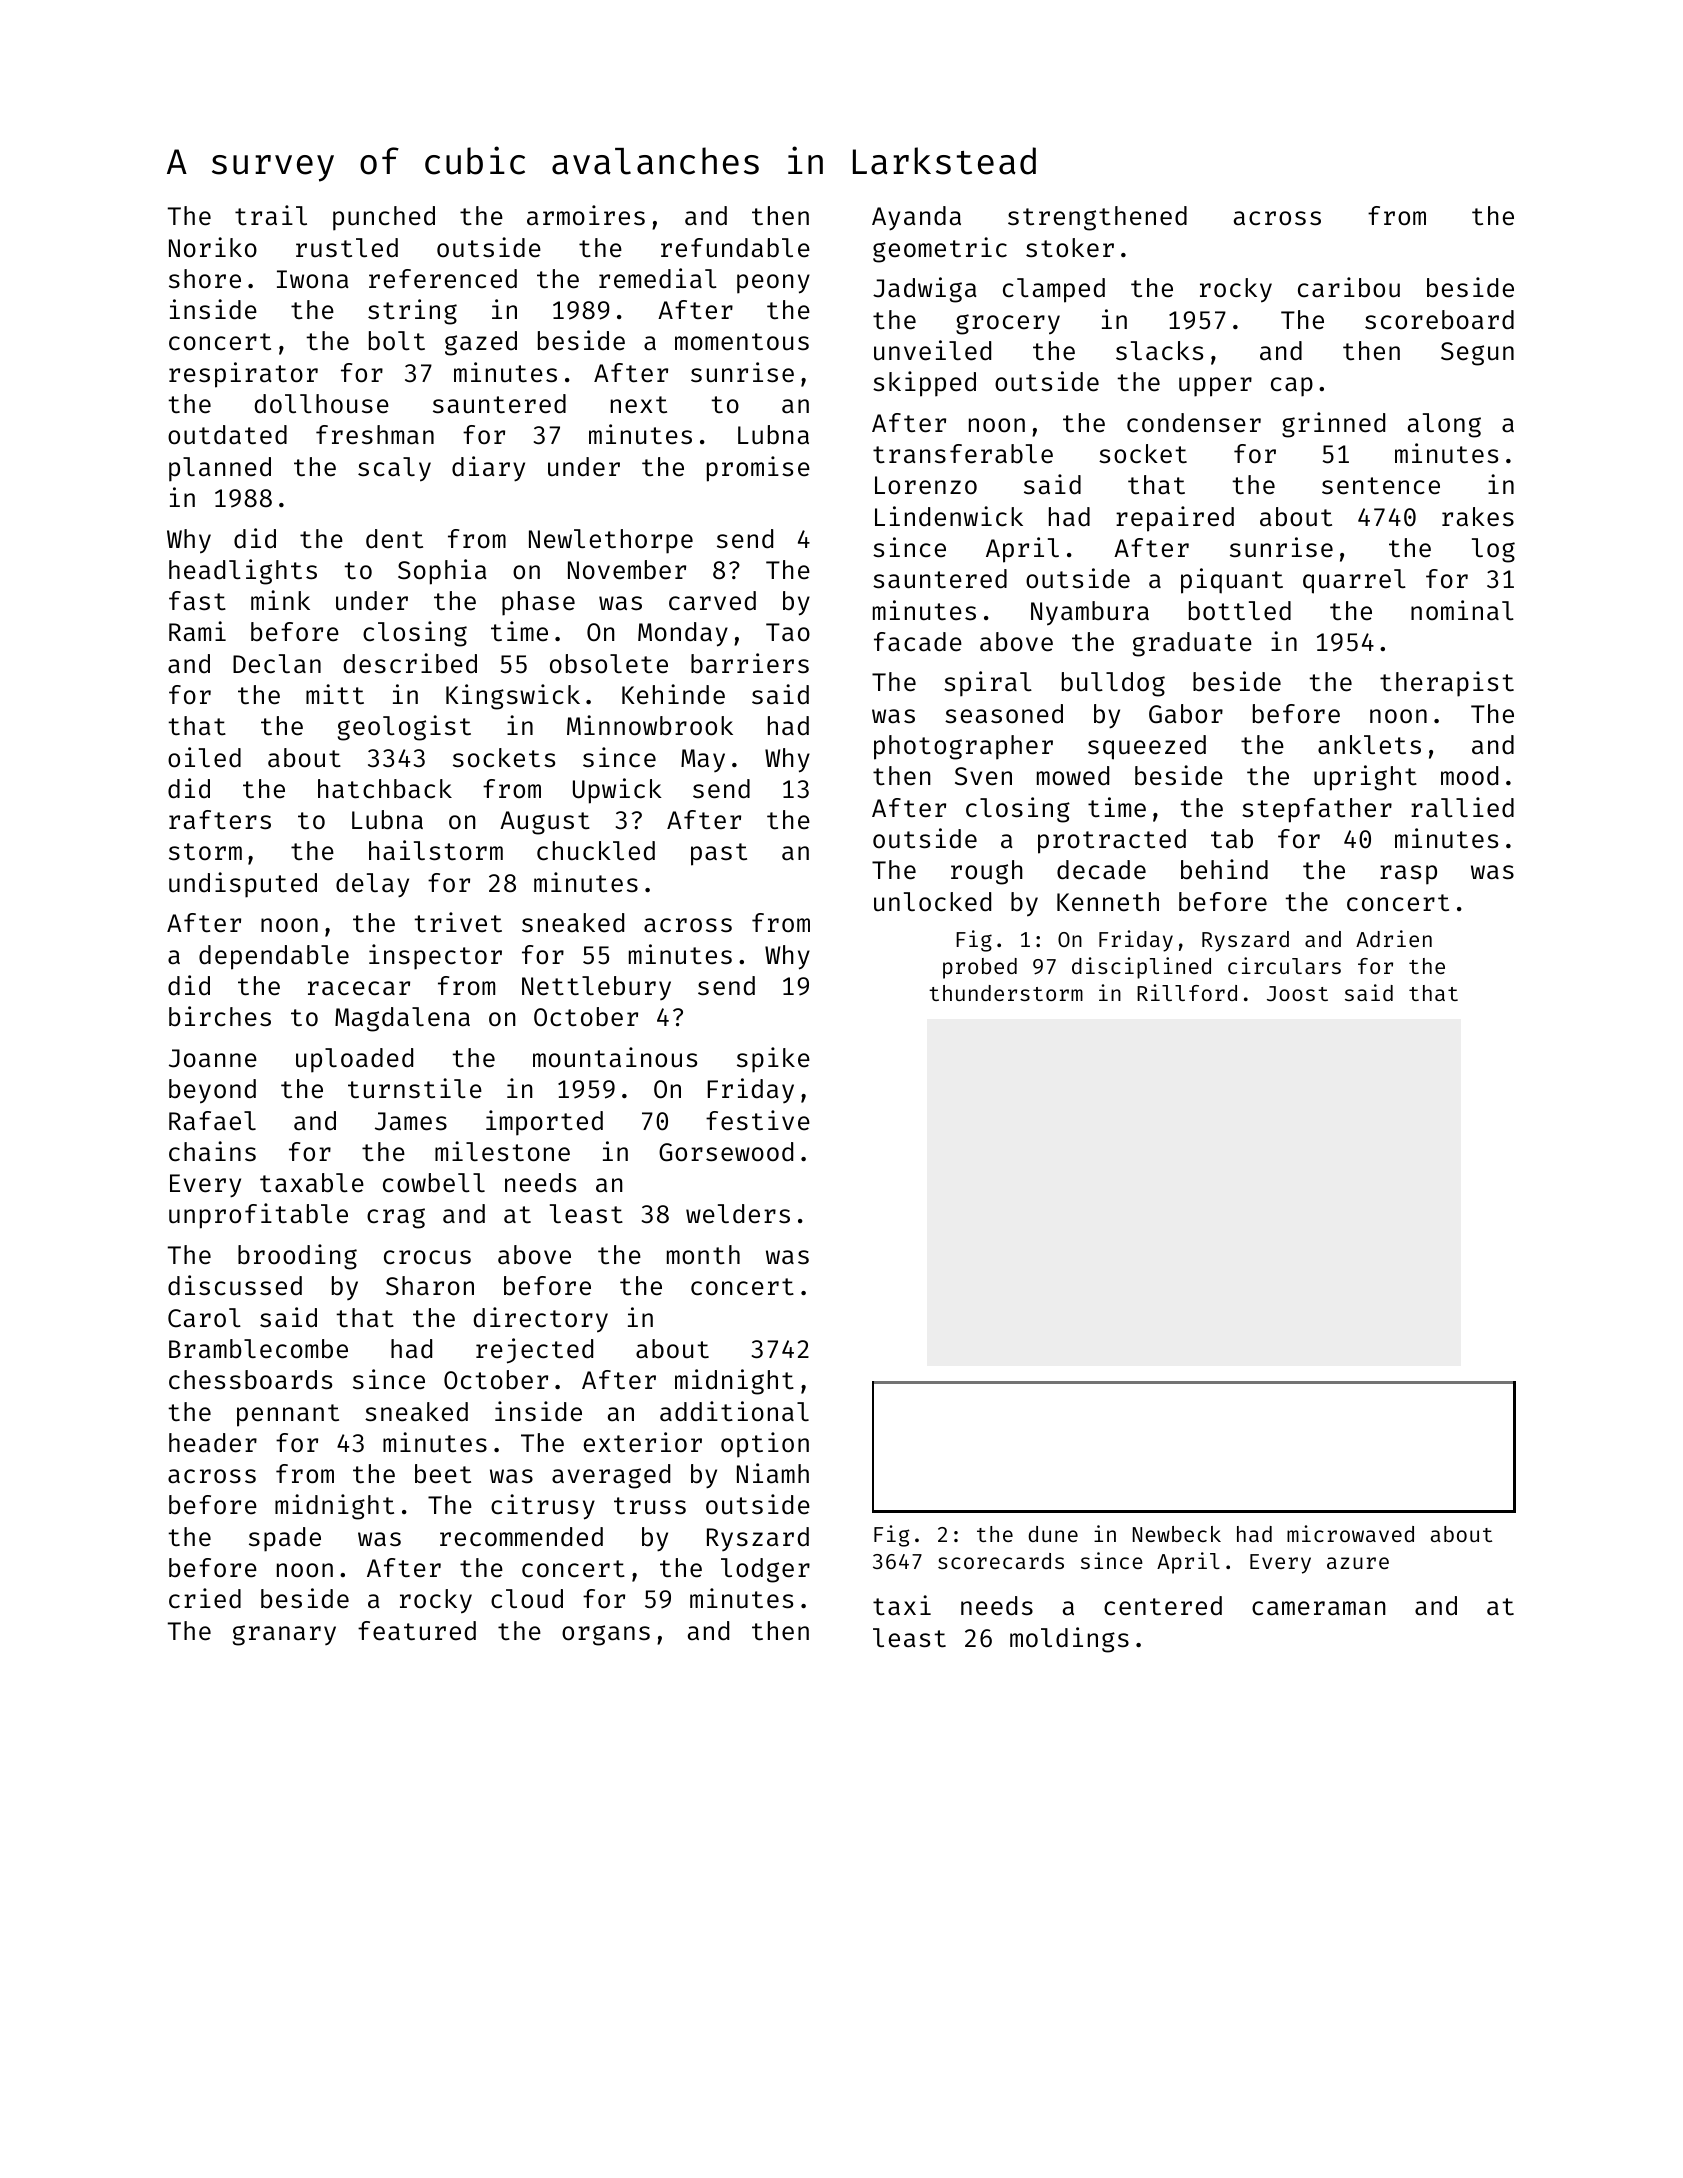  I want to click on skipped, so click(924, 384).
